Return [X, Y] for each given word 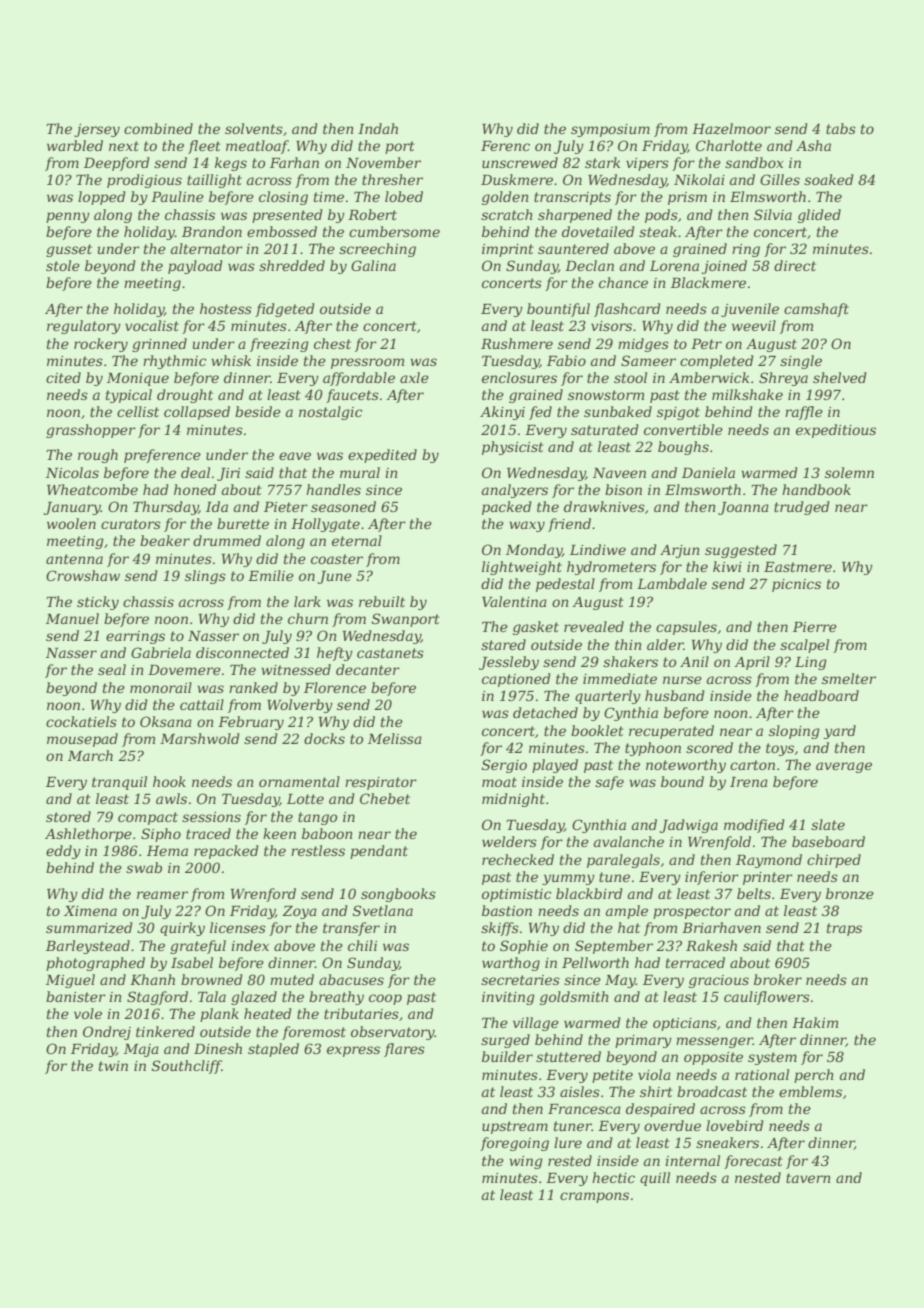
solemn [849, 472]
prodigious [144, 181]
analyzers [515, 491]
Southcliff [187, 1067]
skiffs [500, 929]
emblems [810, 1091]
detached [545, 712]
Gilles [780, 179]
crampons [594, 1197]
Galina [373, 265]
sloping [794, 732]
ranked [253, 687]
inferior [712, 878]
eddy [63, 852]
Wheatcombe [92, 489]
